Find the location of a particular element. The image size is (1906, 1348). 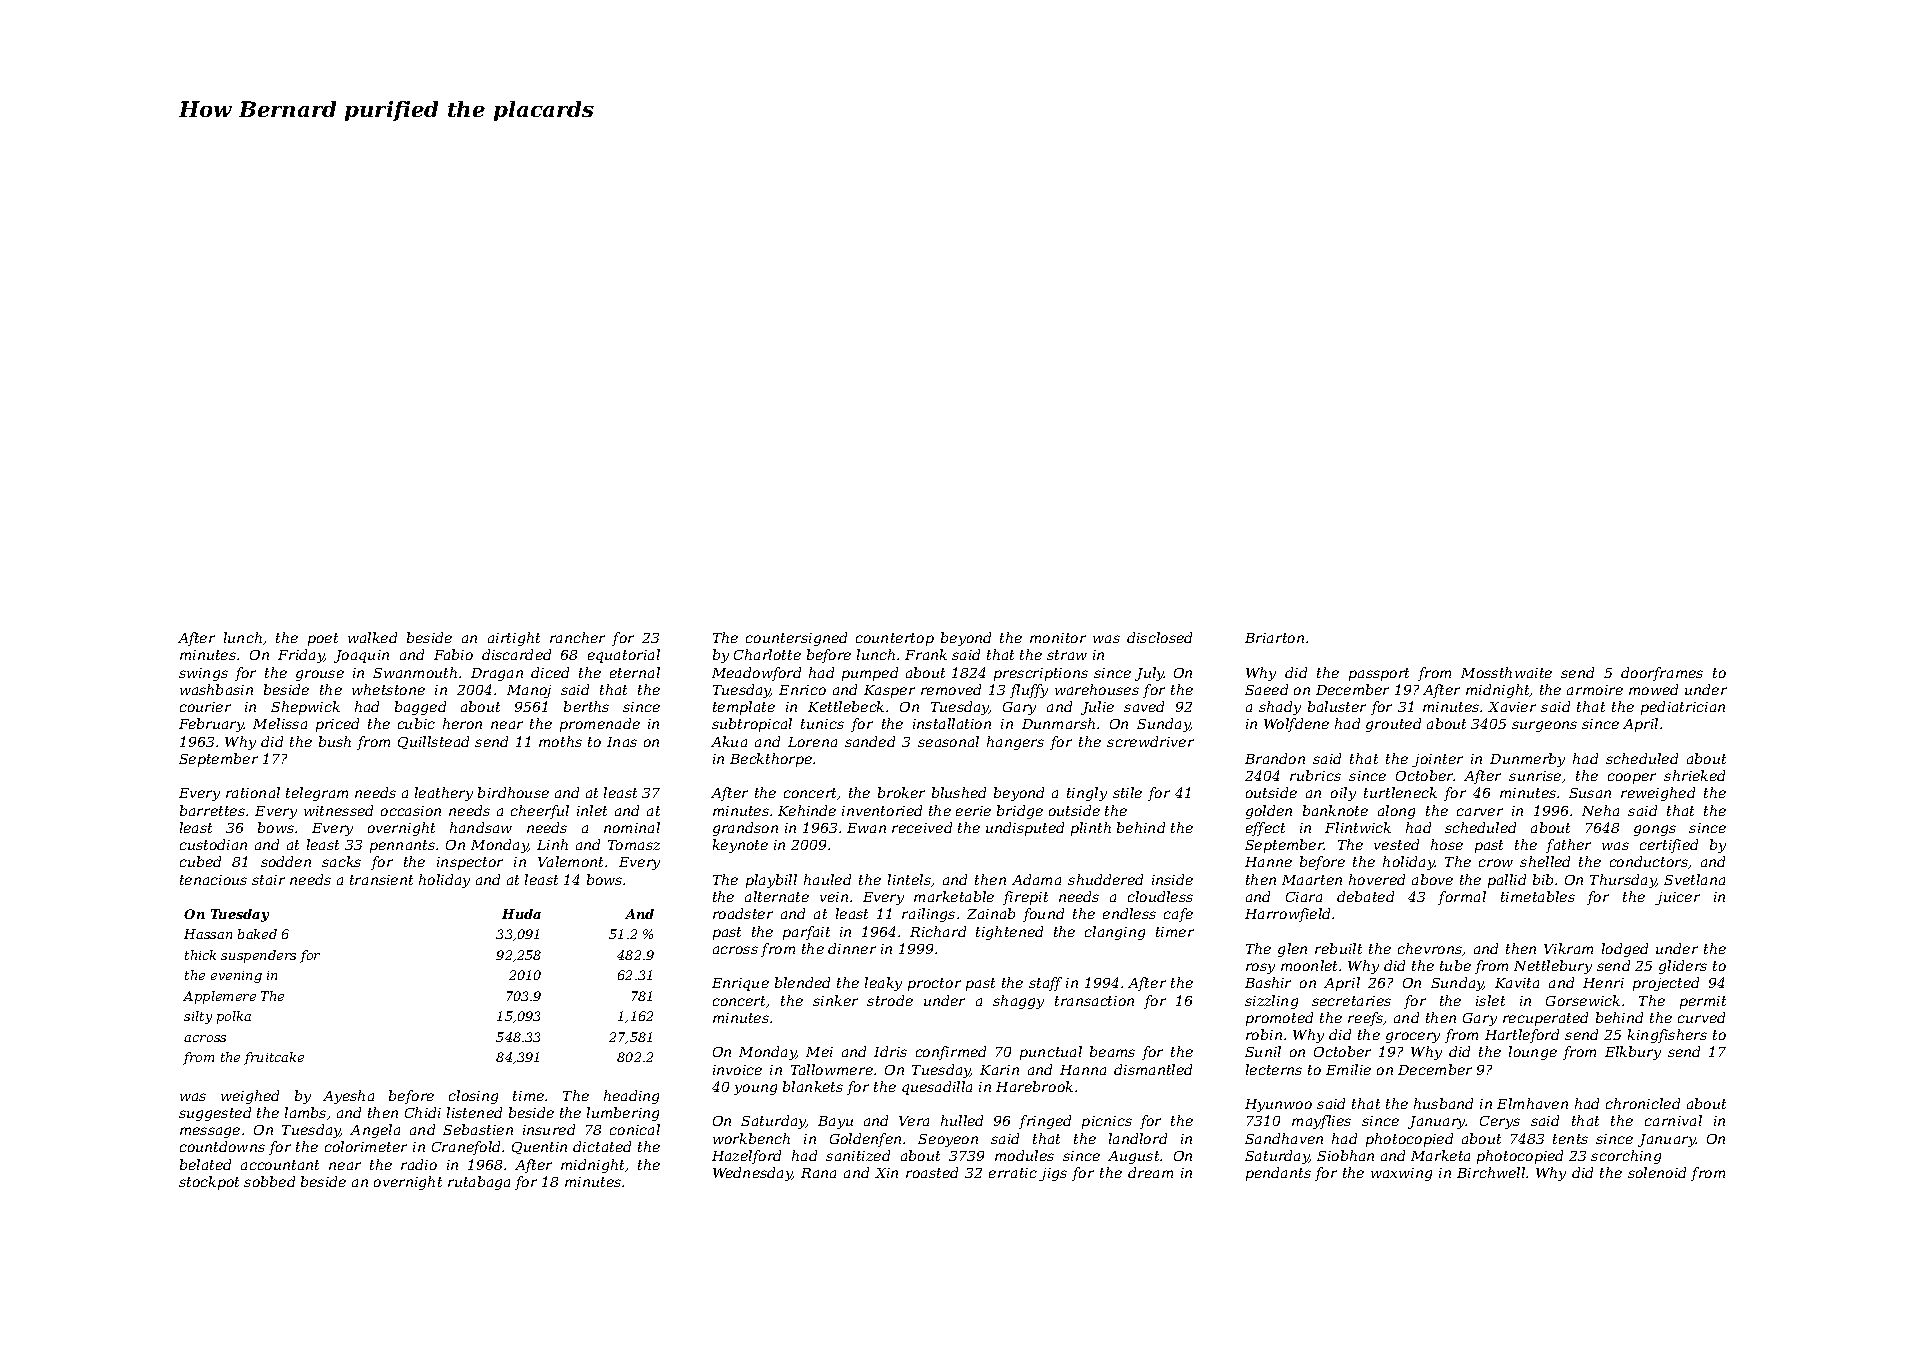

baked is located at coordinates (257, 934).
